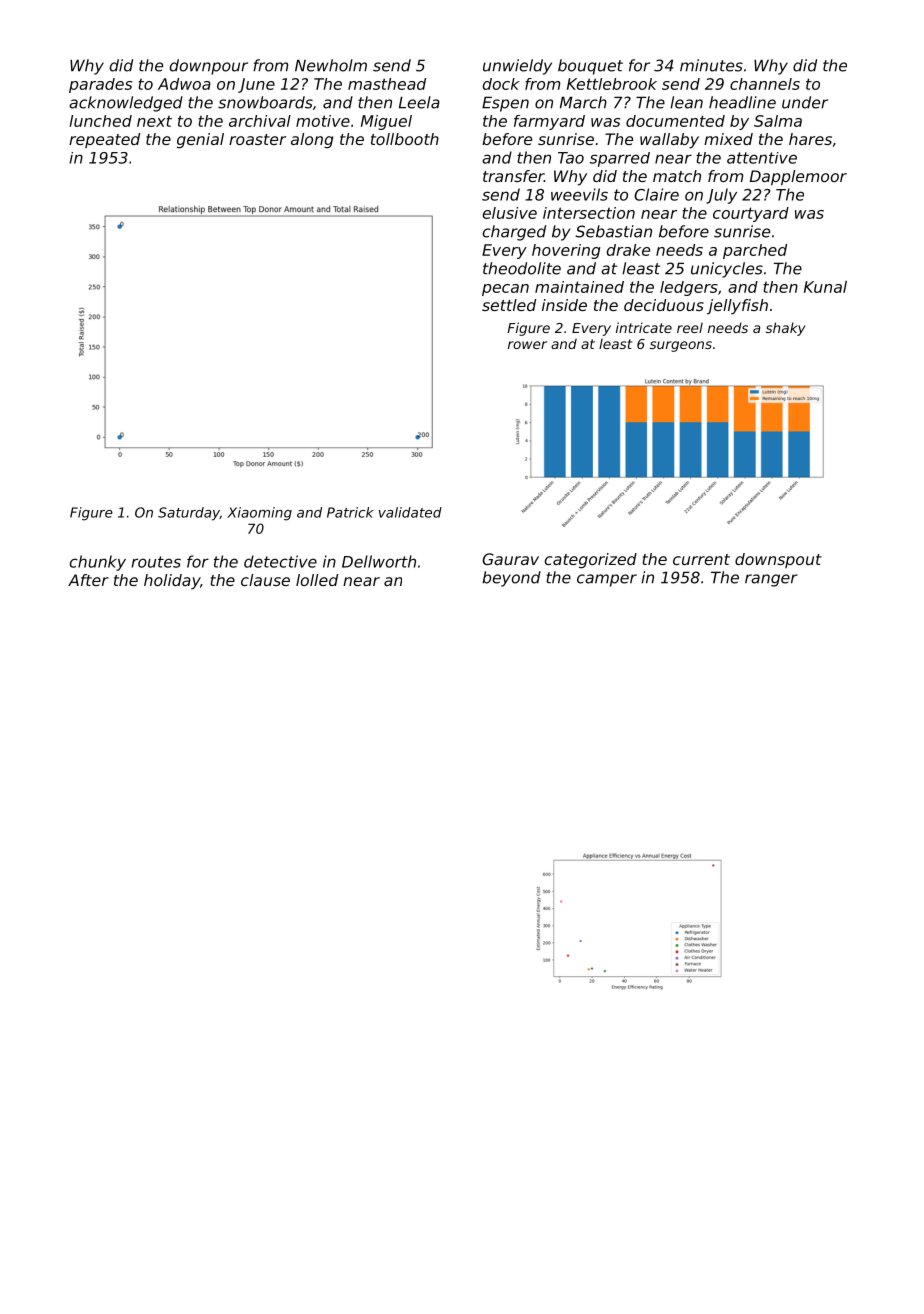 The image size is (924, 1314). Describe the element at coordinates (669, 141) in the screenshot. I see `wallaby` at that location.
